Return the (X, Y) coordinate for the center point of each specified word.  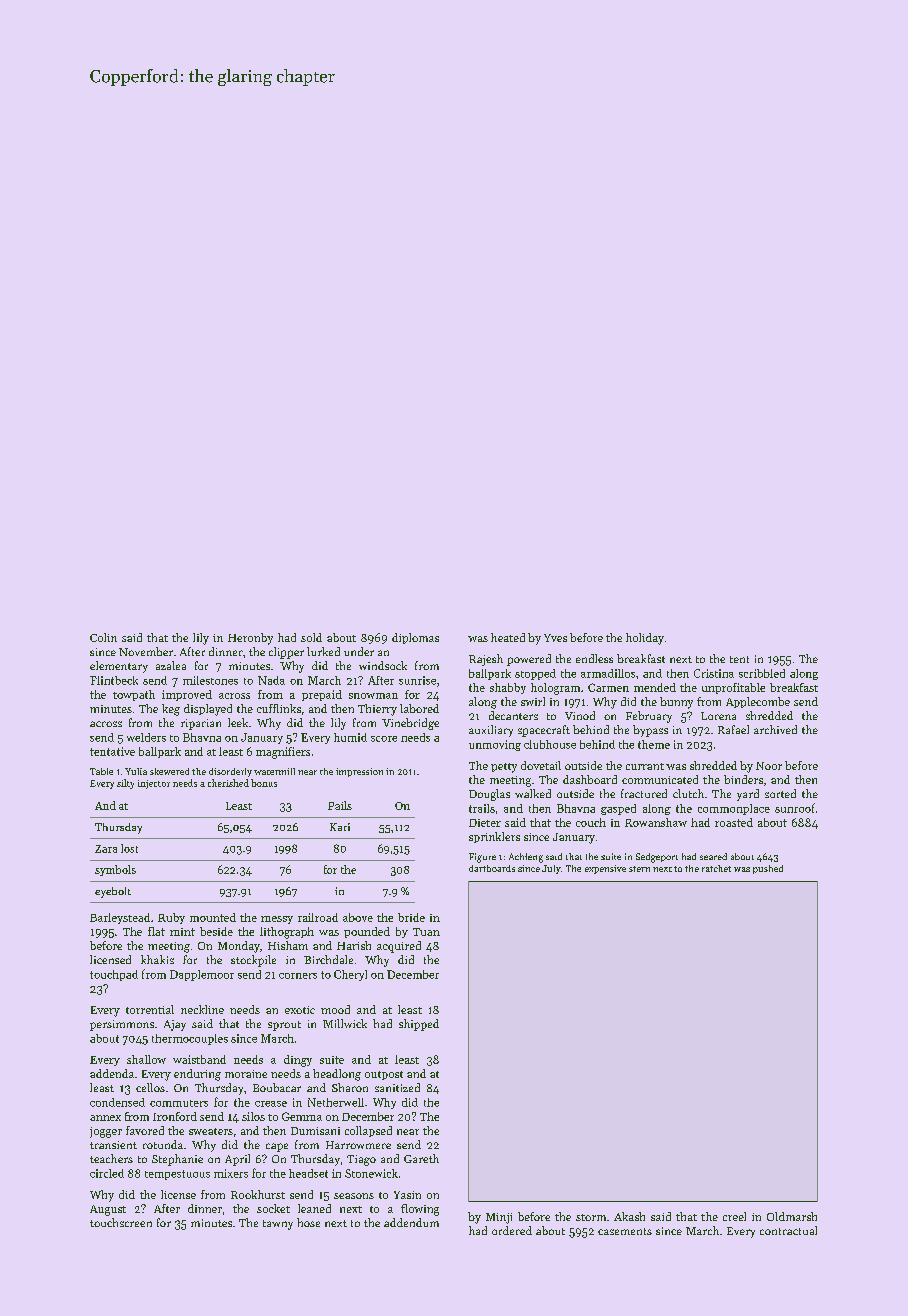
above (358, 917)
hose (308, 1222)
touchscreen (121, 1222)
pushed (768, 869)
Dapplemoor (202, 975)
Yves (555, 638)
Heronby (250, 639)
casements (625, 1231)
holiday (645, 639)
